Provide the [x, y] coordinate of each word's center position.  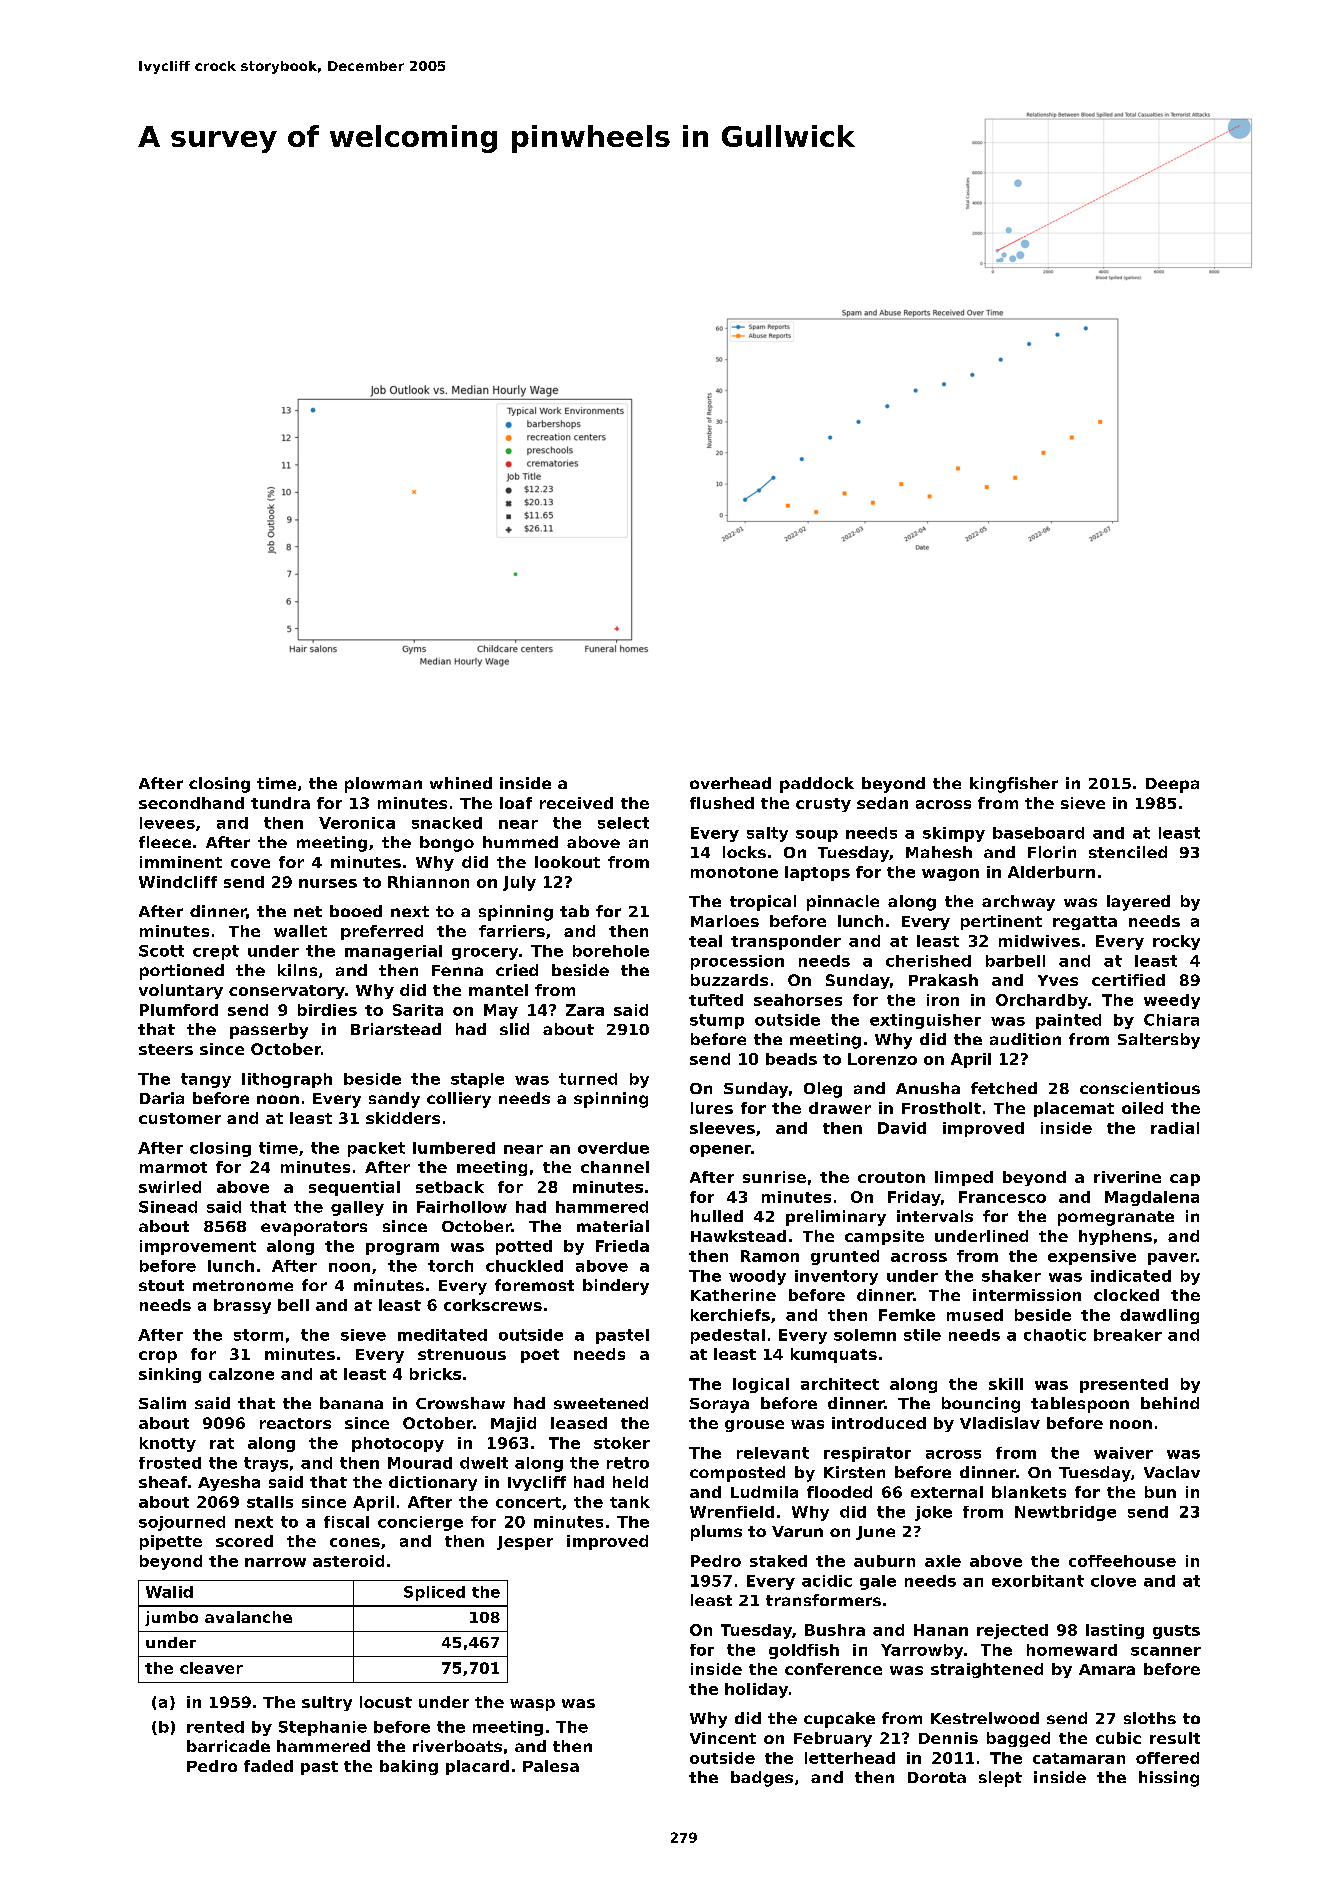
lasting [1115, 1631]
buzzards [729, 980]
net [308, 911]
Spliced [434, 1593]
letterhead [850, 1758]
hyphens [1115, 1237]
